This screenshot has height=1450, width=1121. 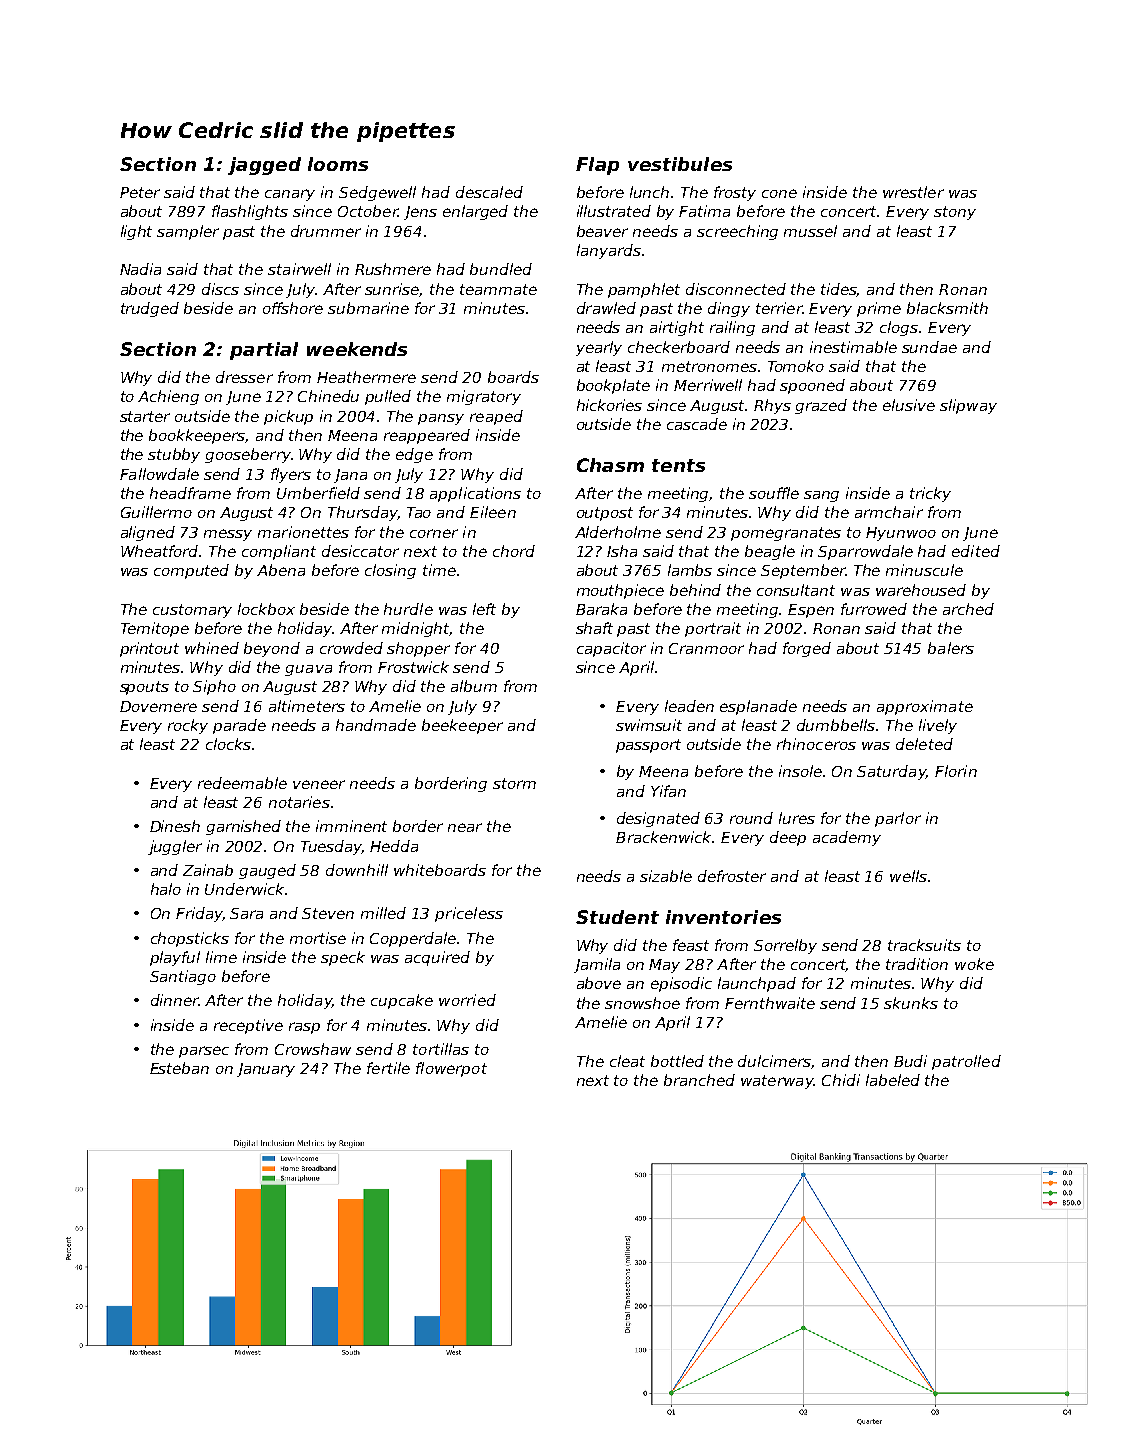 I want to click on blacksmith, so click(x=947, y=308).
